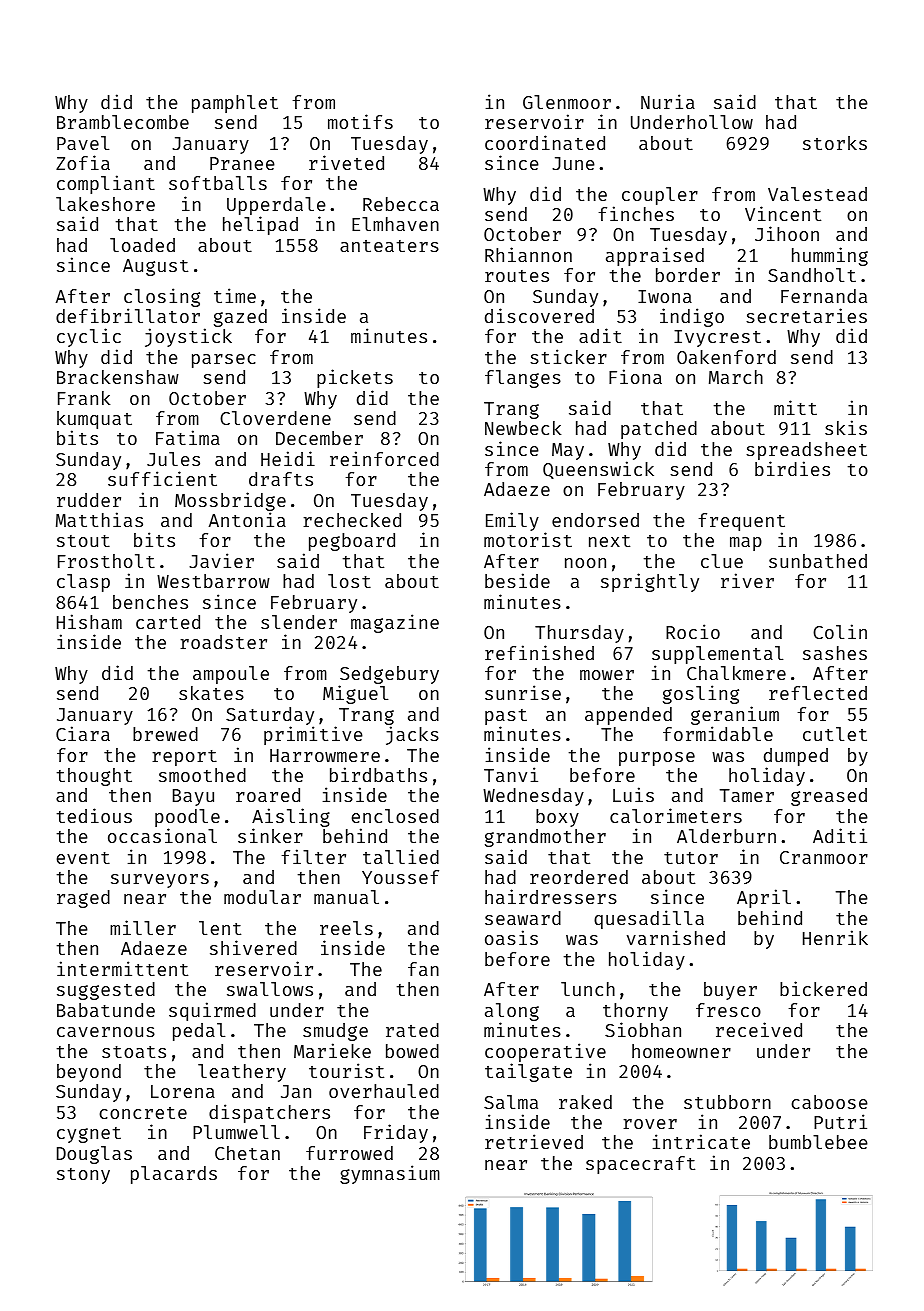  I want to click on reinforced, so click(384, 458).
